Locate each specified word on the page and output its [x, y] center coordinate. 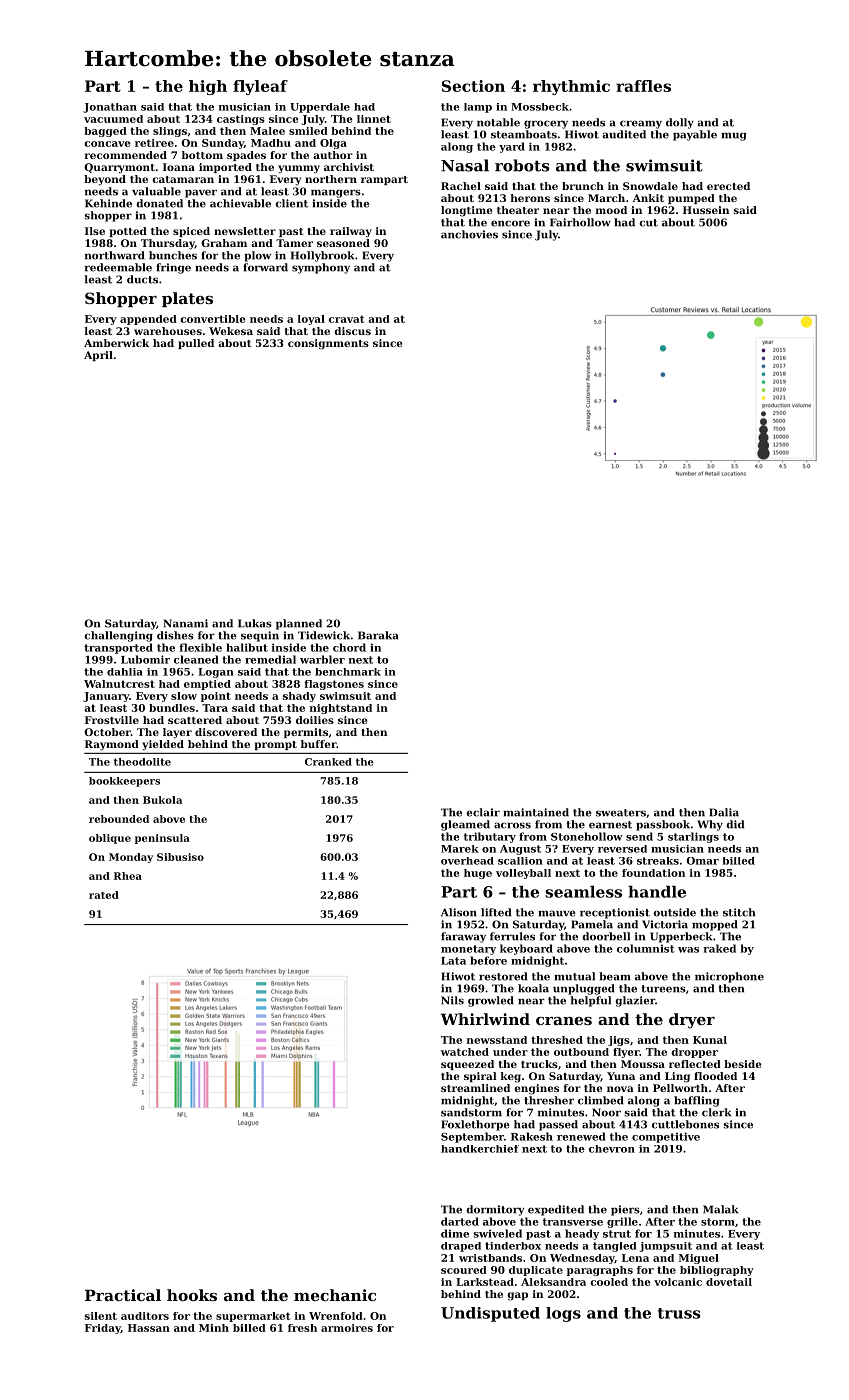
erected [728, 186]
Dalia [724, 812]
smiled [308, 131]
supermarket [253, 1317]
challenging [118, 636]
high [208, 87]
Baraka [378, 635]
